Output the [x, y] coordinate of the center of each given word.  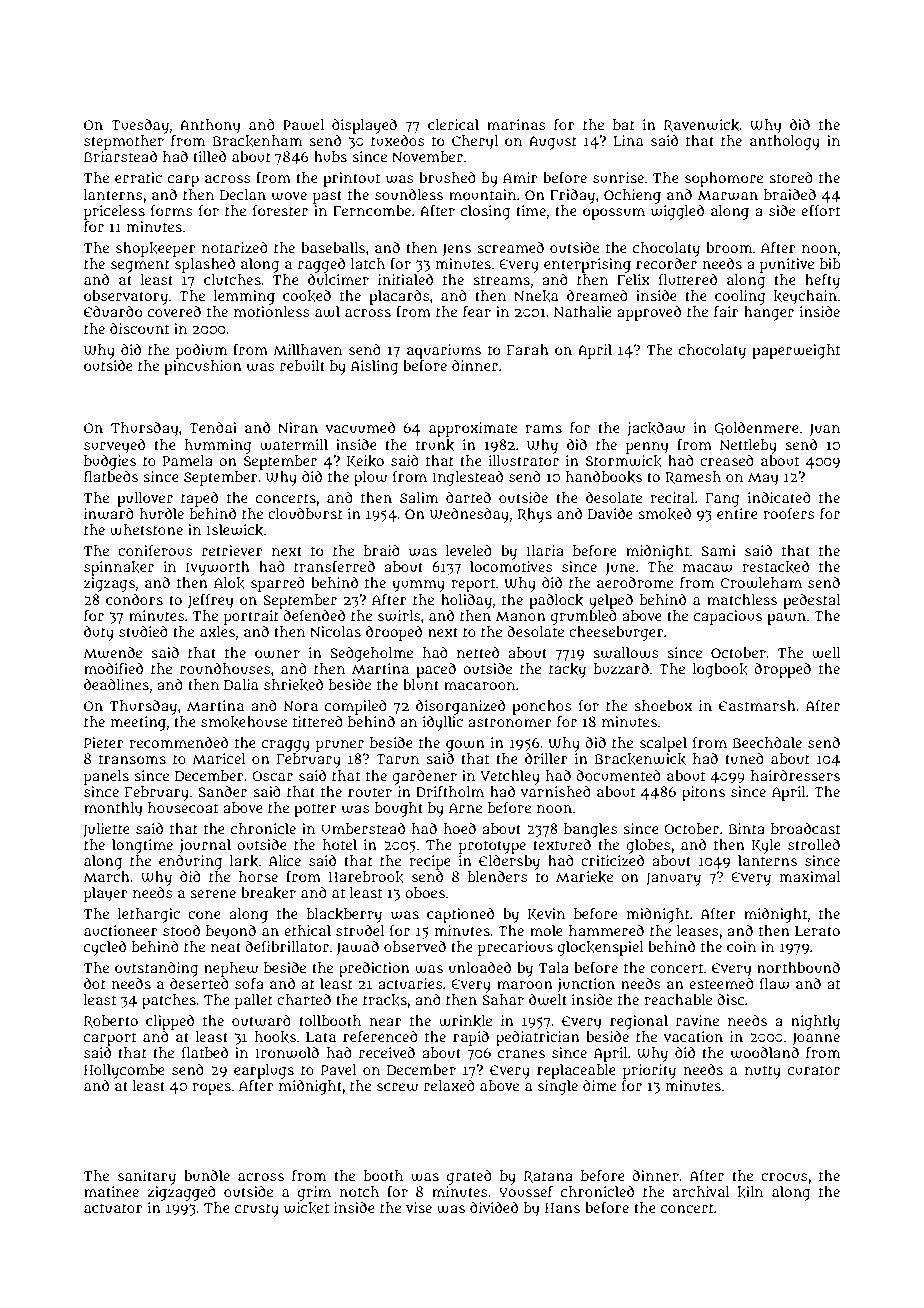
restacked [775, 567]
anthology [785, 142]
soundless [409, 194]
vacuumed [360, 427]
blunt [421, 684]
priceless [114, 212]
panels [106, 777]
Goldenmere [756, 429]
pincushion [203, 367]
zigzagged [182, 1193]
